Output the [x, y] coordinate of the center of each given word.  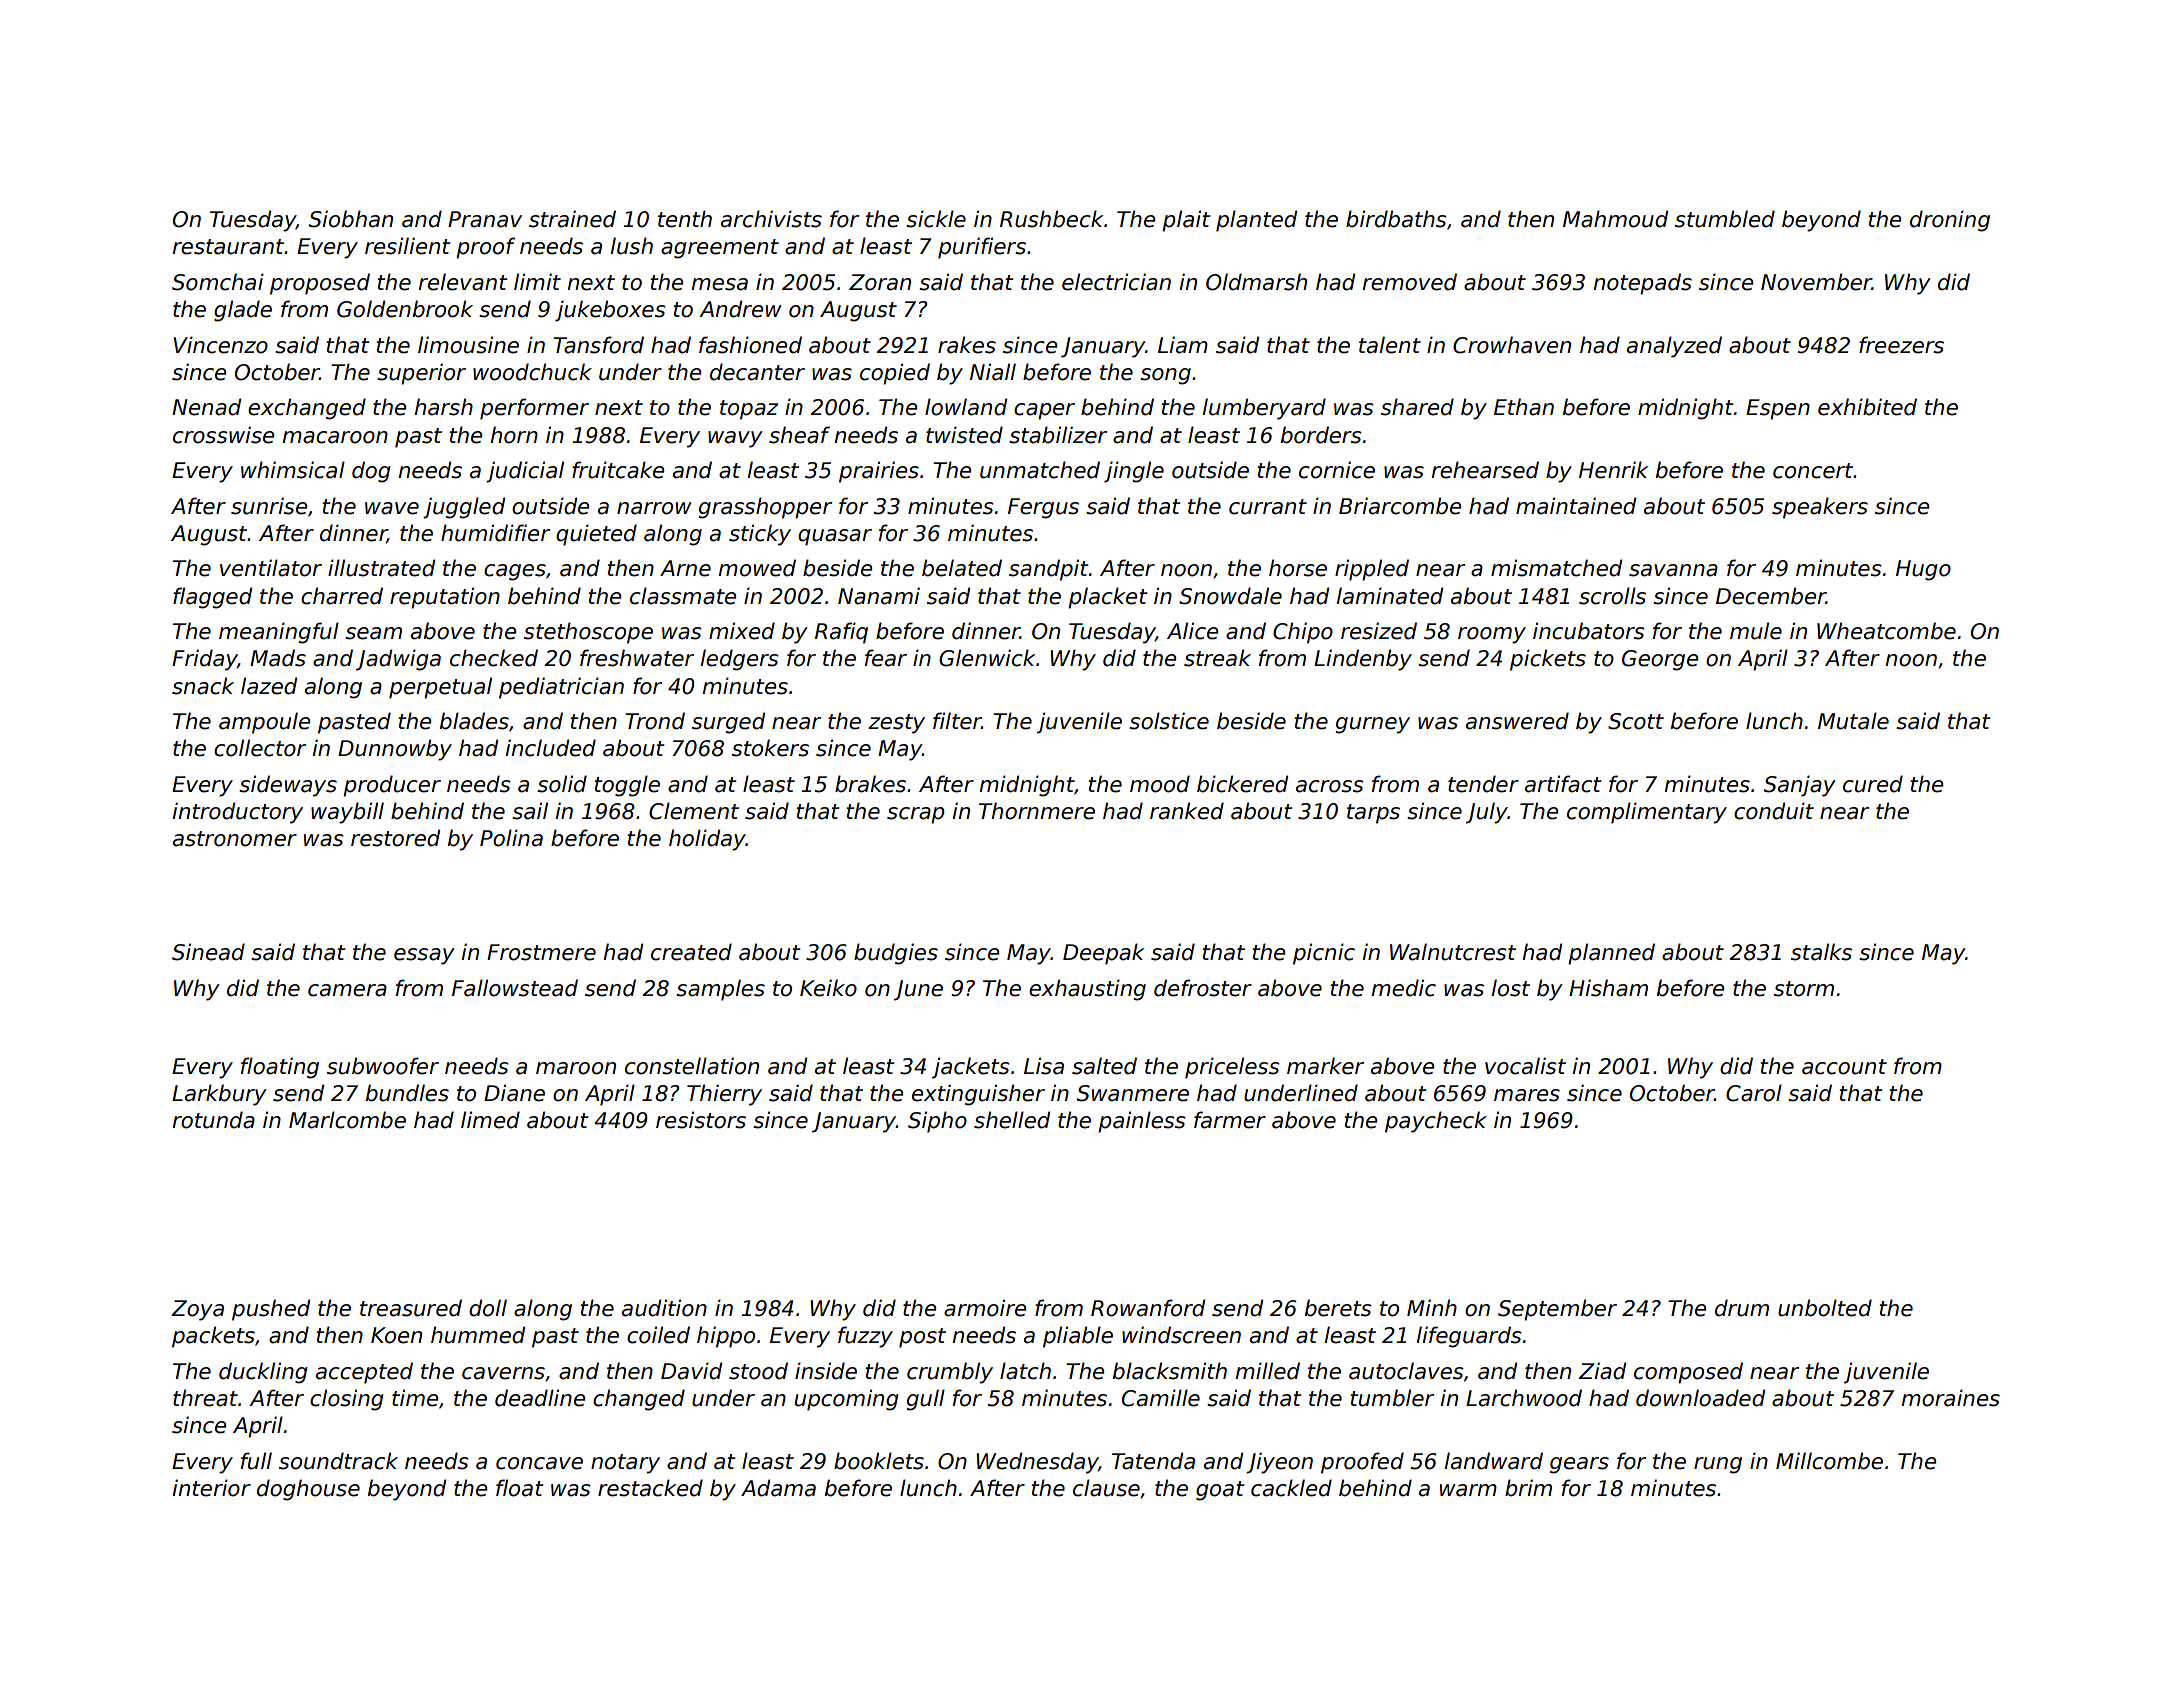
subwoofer [383, 1066]
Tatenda [1153, 1461]
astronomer [235, 839]
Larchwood [1524, 1398]
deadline [540, 1398]
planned [1611, 954]
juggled [464, 508]
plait [1186, 221]
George [1660, 660]
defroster [1203, 988]
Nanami [879, 596]
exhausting [1087, 990]
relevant [463, 282]
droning [1950, 221]
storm [1804, 989]
